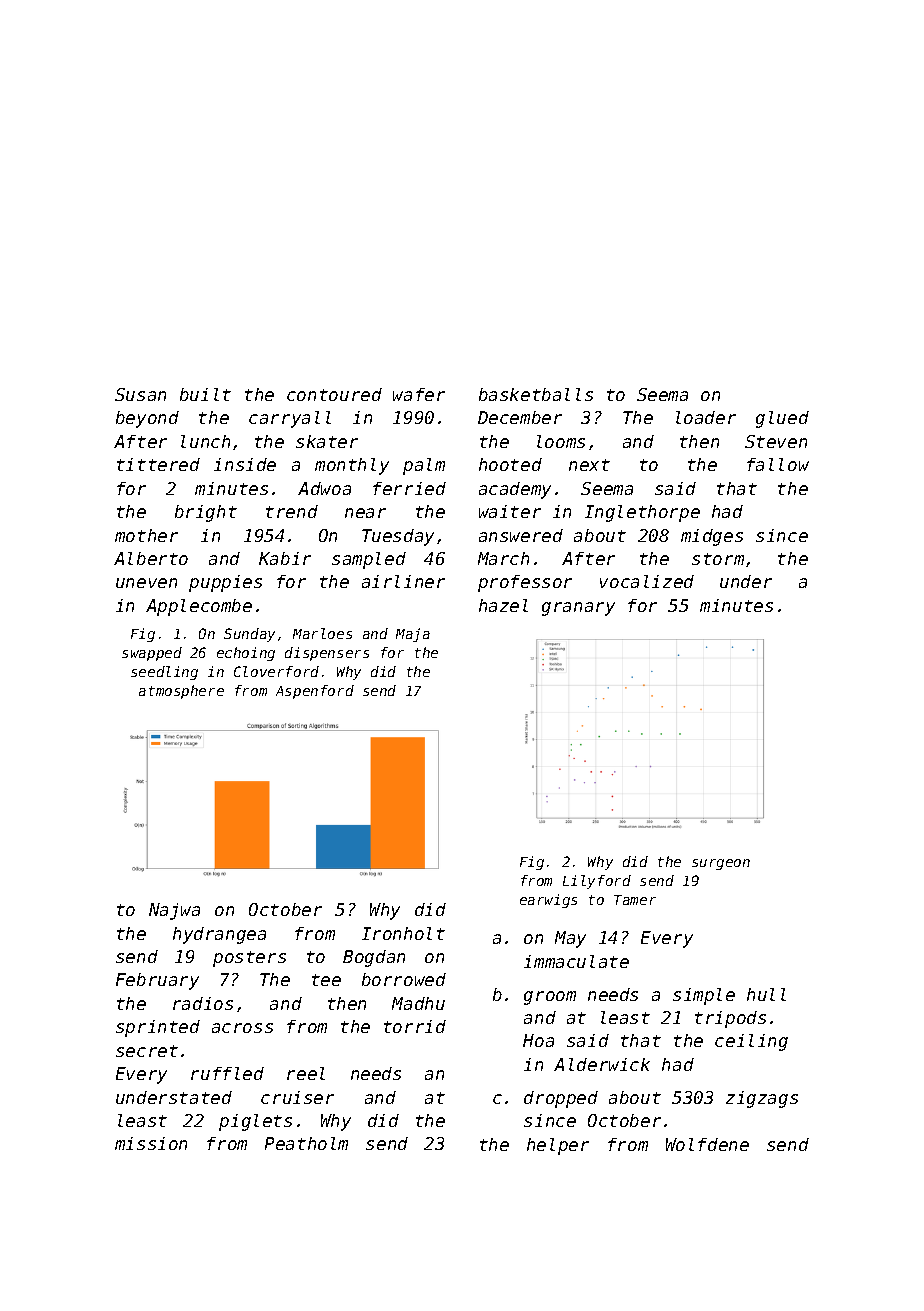 This screenshot has height=1311, width=924. What do you see at coordinates (558, 1146) in the screenshot?
I see `helper` at bounding box center [558, 1146].
